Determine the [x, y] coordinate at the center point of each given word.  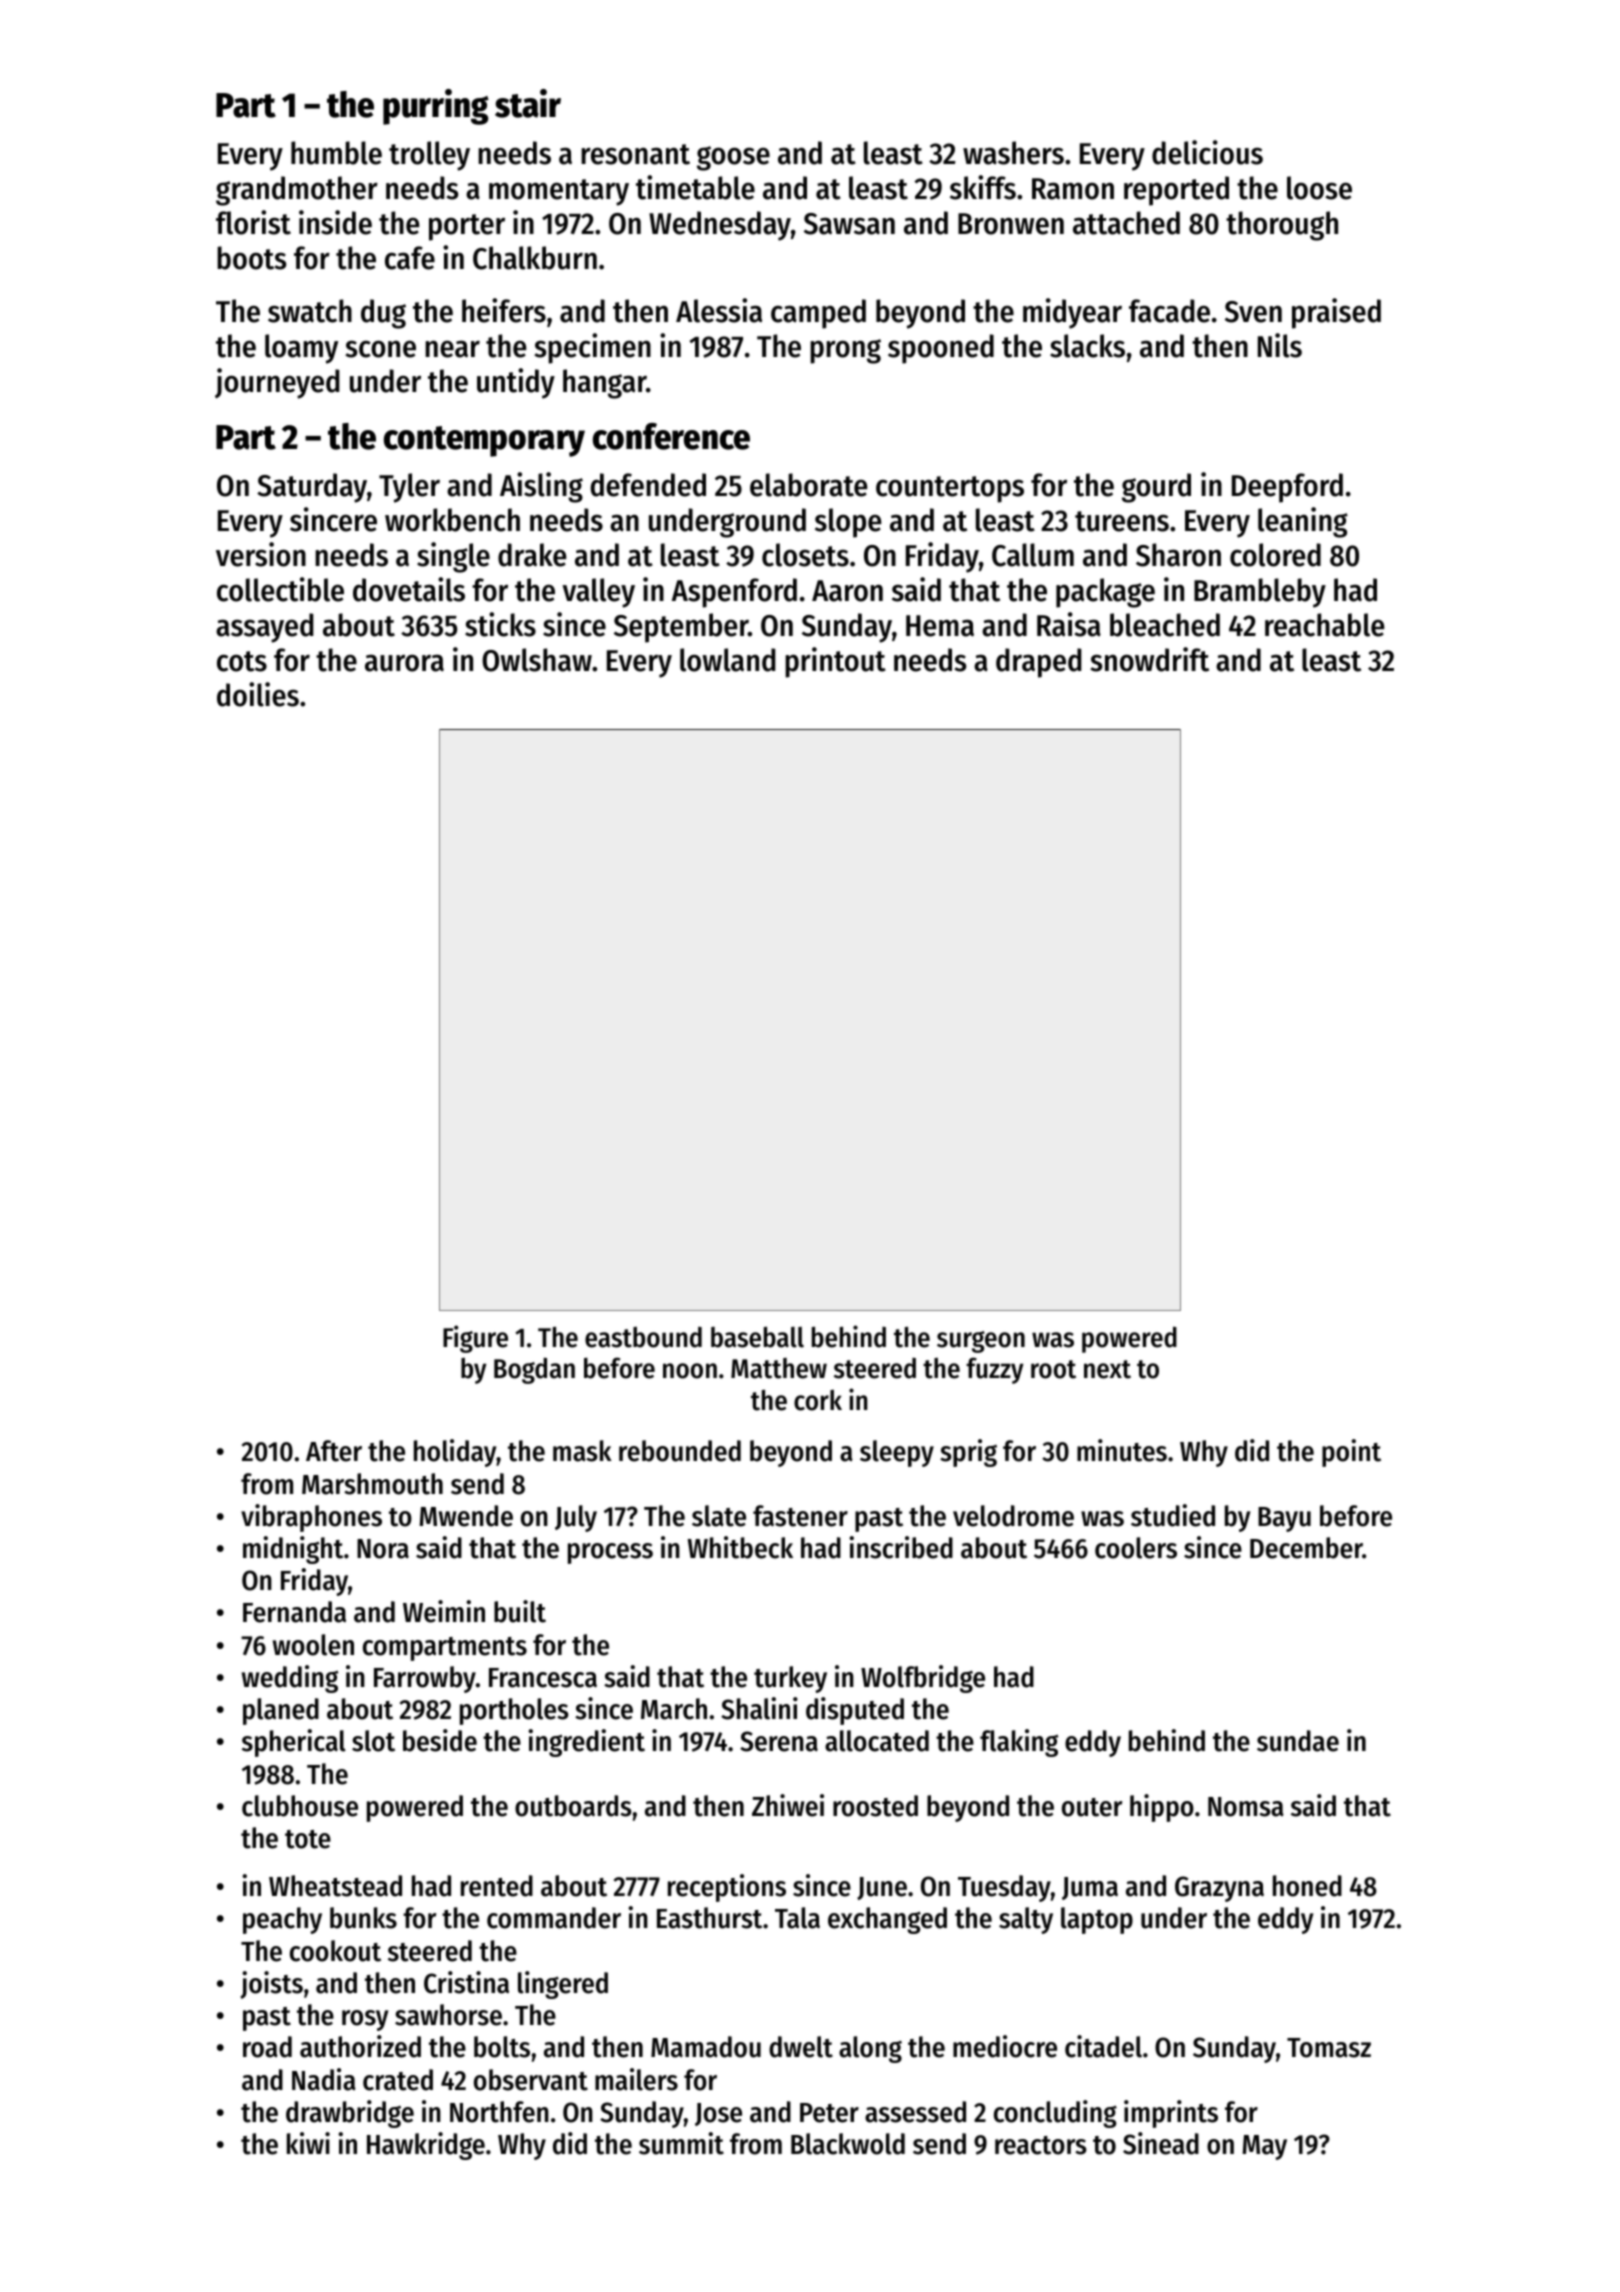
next [1107, 1369]
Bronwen [1011, 224]
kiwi [308, 2143]
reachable [1324, 625]
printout [835, 662]
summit [681, 2143]
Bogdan [534, 1371]
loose [1319, 188]
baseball [757, 1337]
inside [335, 222]
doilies [258, 694]
